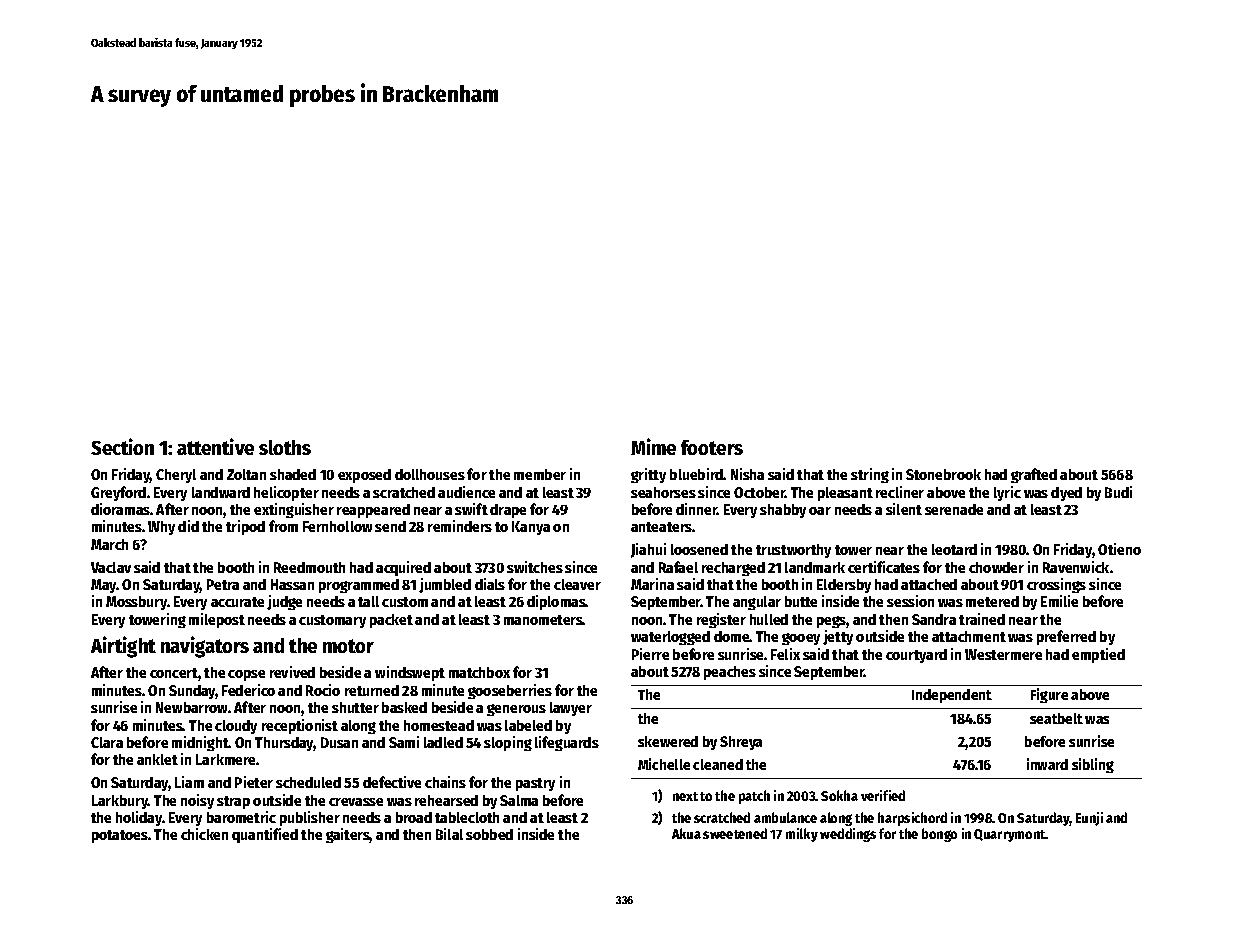  Describe the element at coordinates (285, 447) in the screenshot. I see `sloths` at that location.
